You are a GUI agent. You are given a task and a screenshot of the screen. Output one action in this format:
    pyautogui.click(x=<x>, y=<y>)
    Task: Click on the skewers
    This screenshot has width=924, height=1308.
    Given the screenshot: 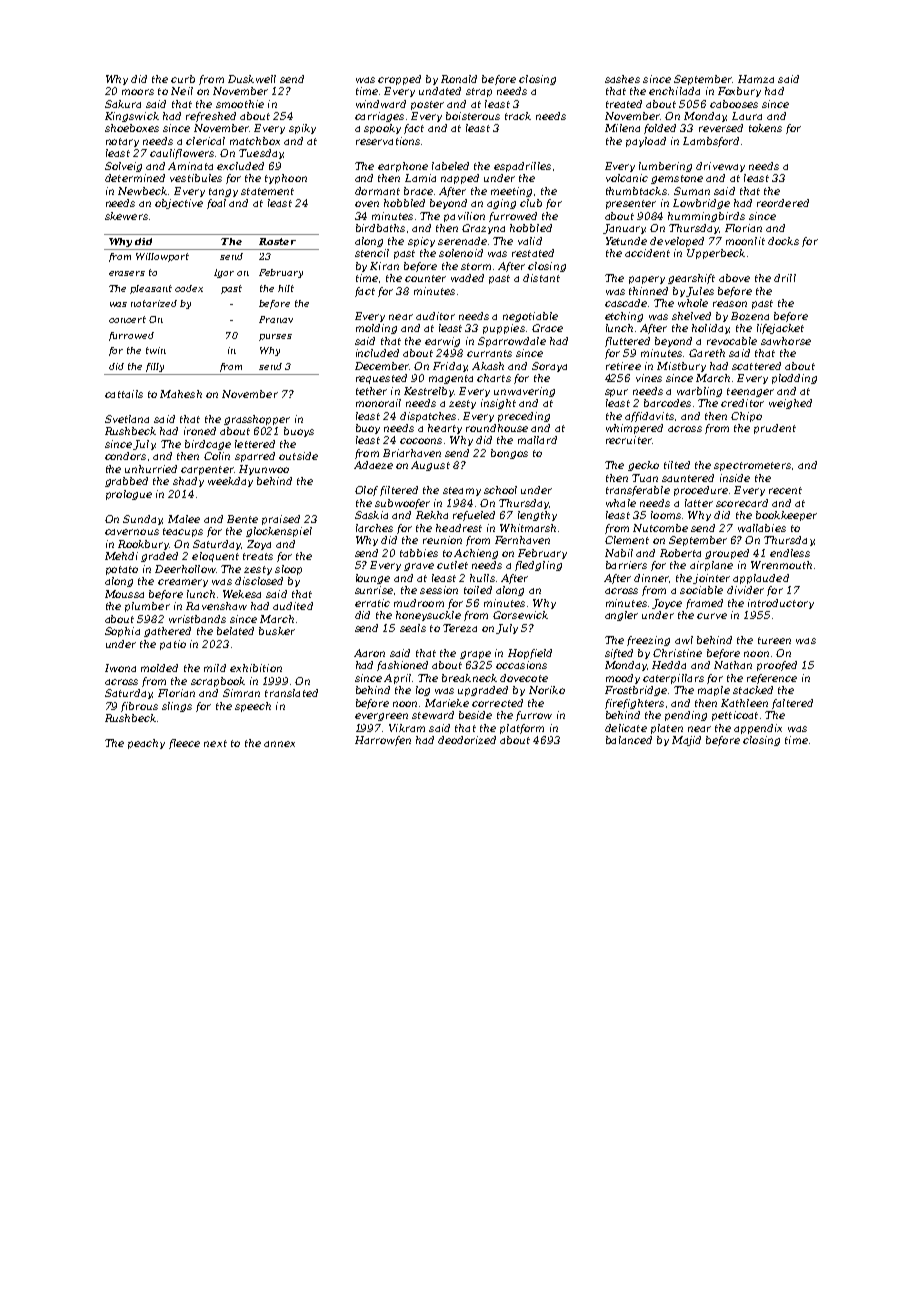 What is the action you would take?
    pyautogui.click(x=126, y=216)
